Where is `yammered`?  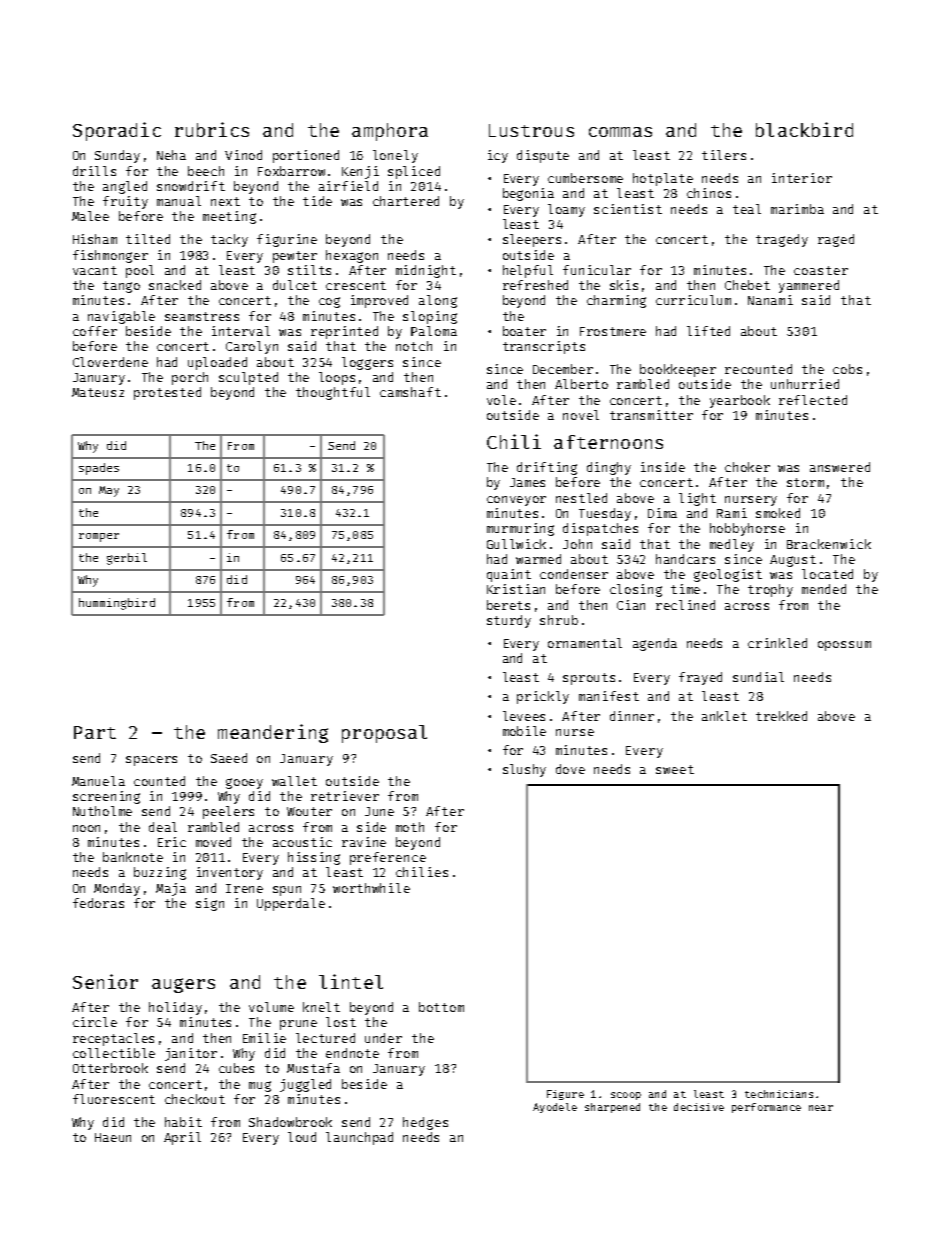
yammered is located at coordinates (809, 286).
